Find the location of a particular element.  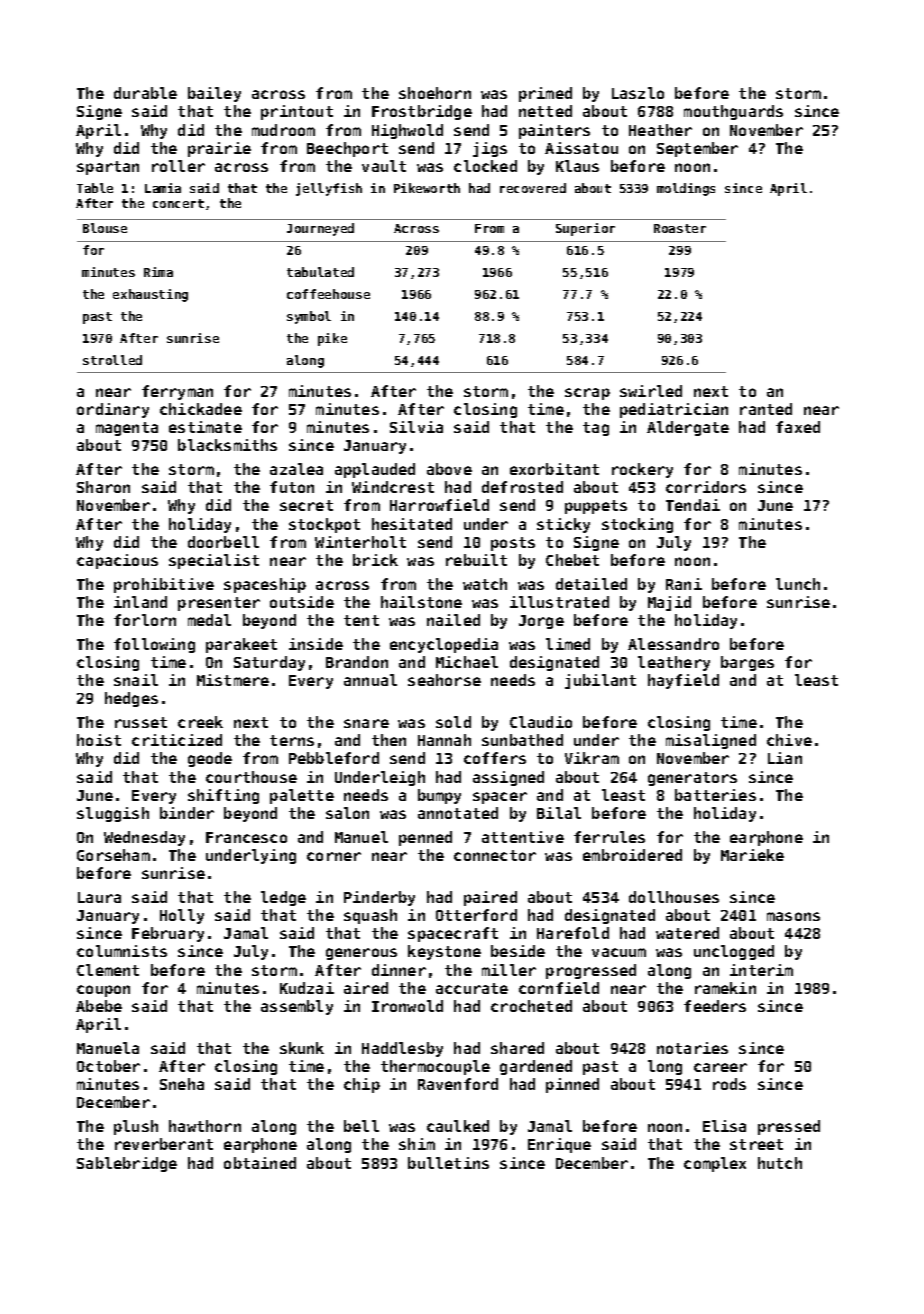

shoehorn is located at coordinates (435, 93).
